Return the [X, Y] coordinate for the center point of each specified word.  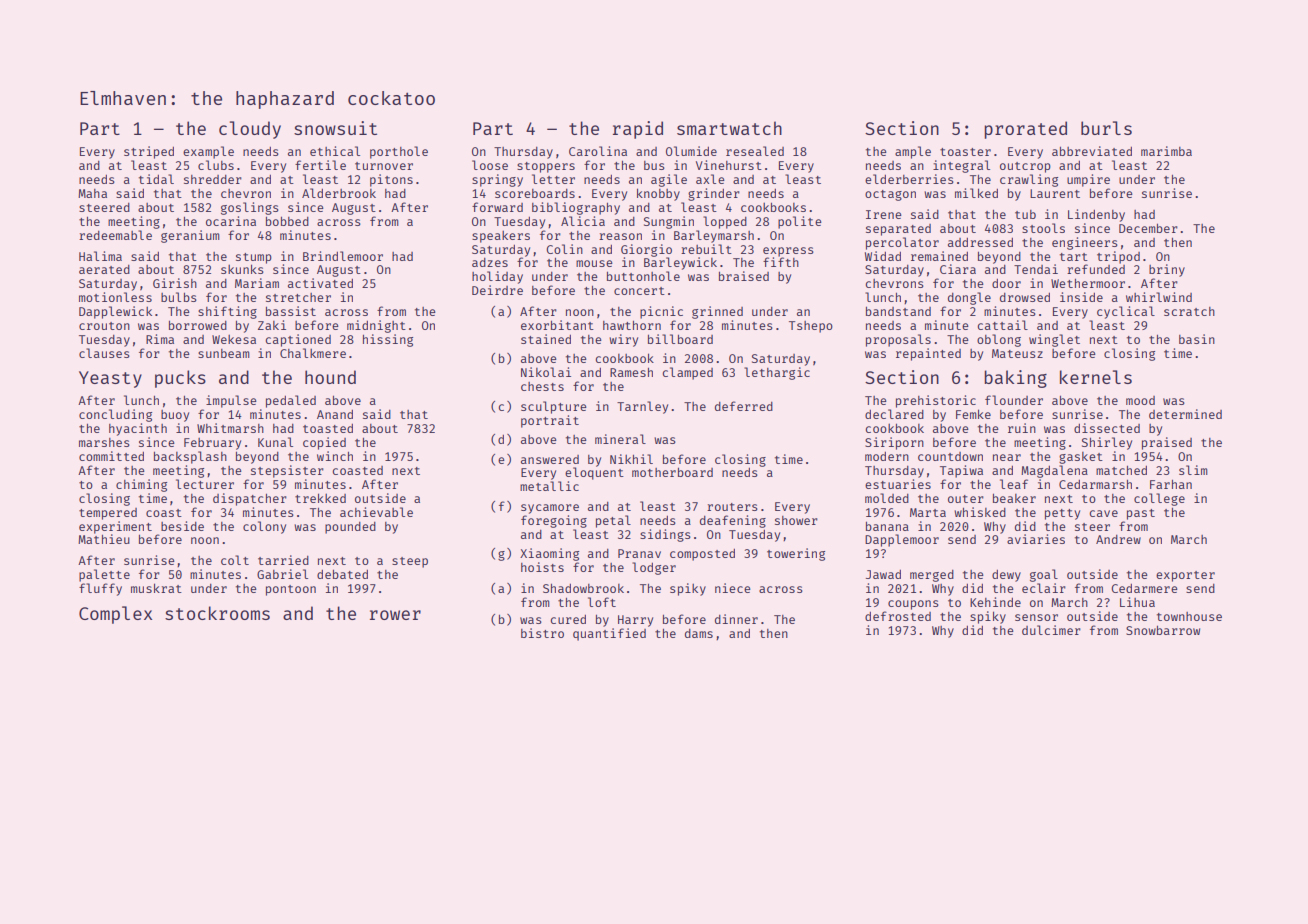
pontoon [291, 590]
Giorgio [646, 250]
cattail [1003, 325]
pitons [391, 180]
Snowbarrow [1163, 630]
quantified [609, 634]
